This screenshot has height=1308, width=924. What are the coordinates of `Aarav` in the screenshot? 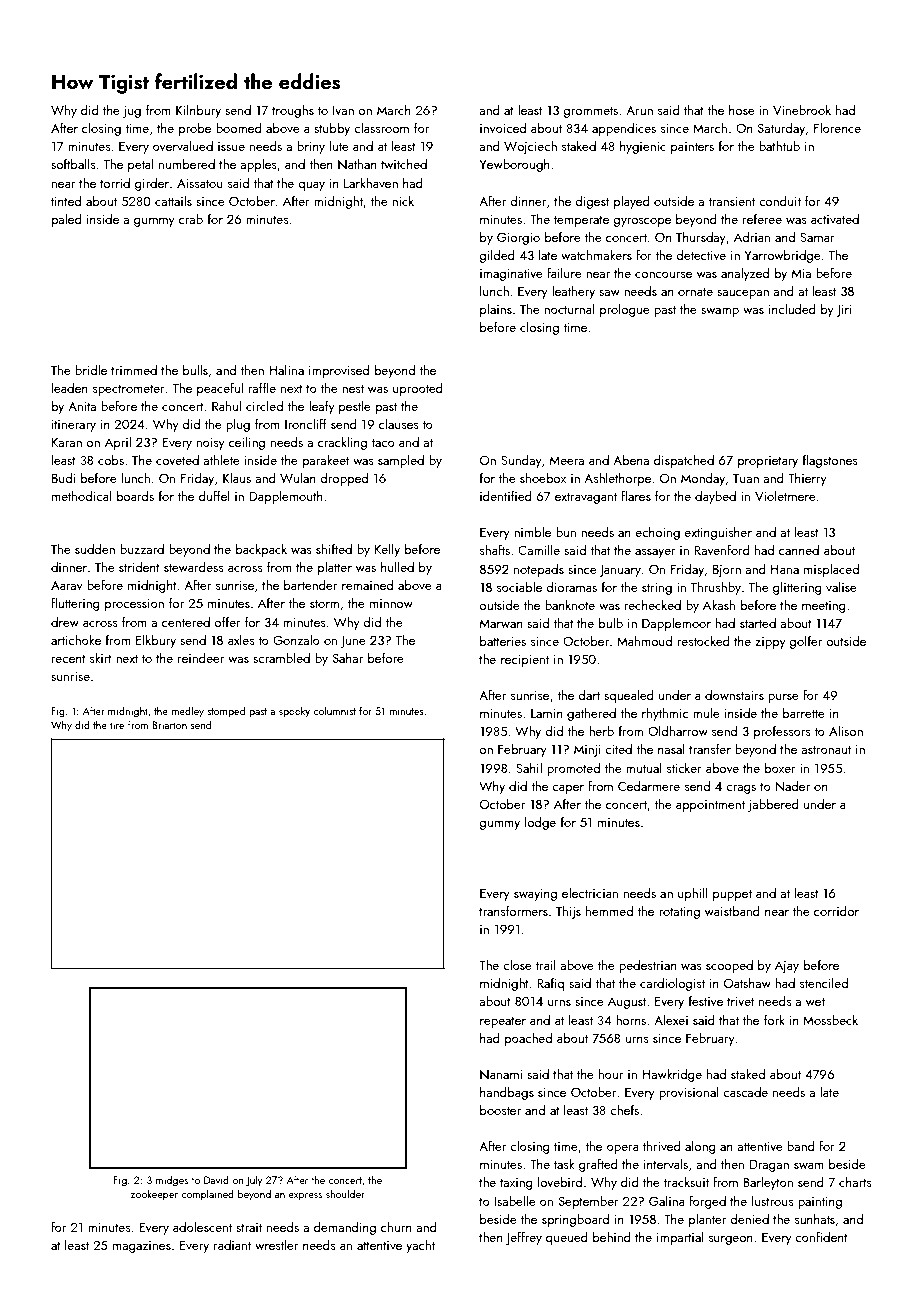 It's located at (67, 585).
